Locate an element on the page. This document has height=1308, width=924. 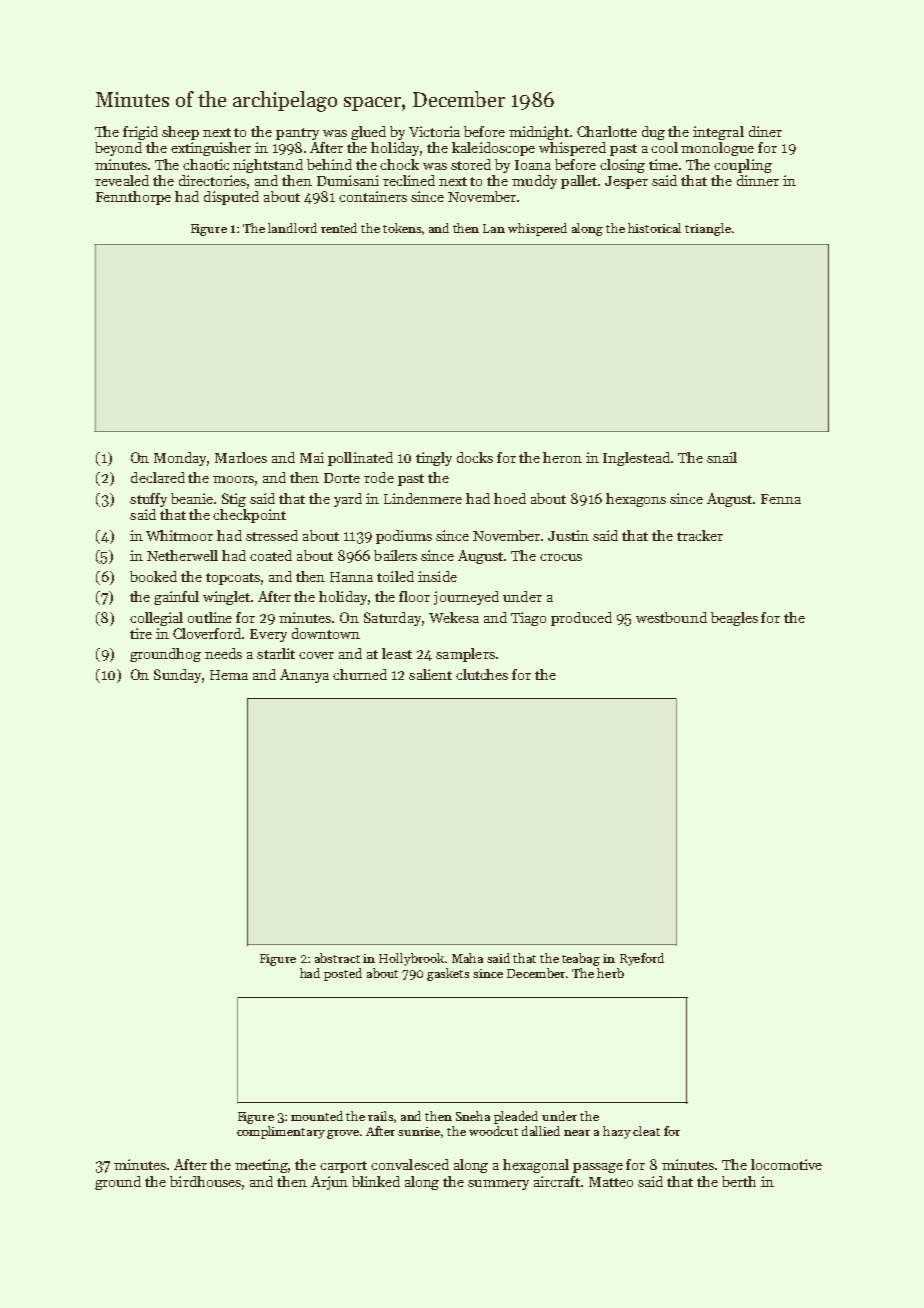
declared is located at coordinates (158, 477).
